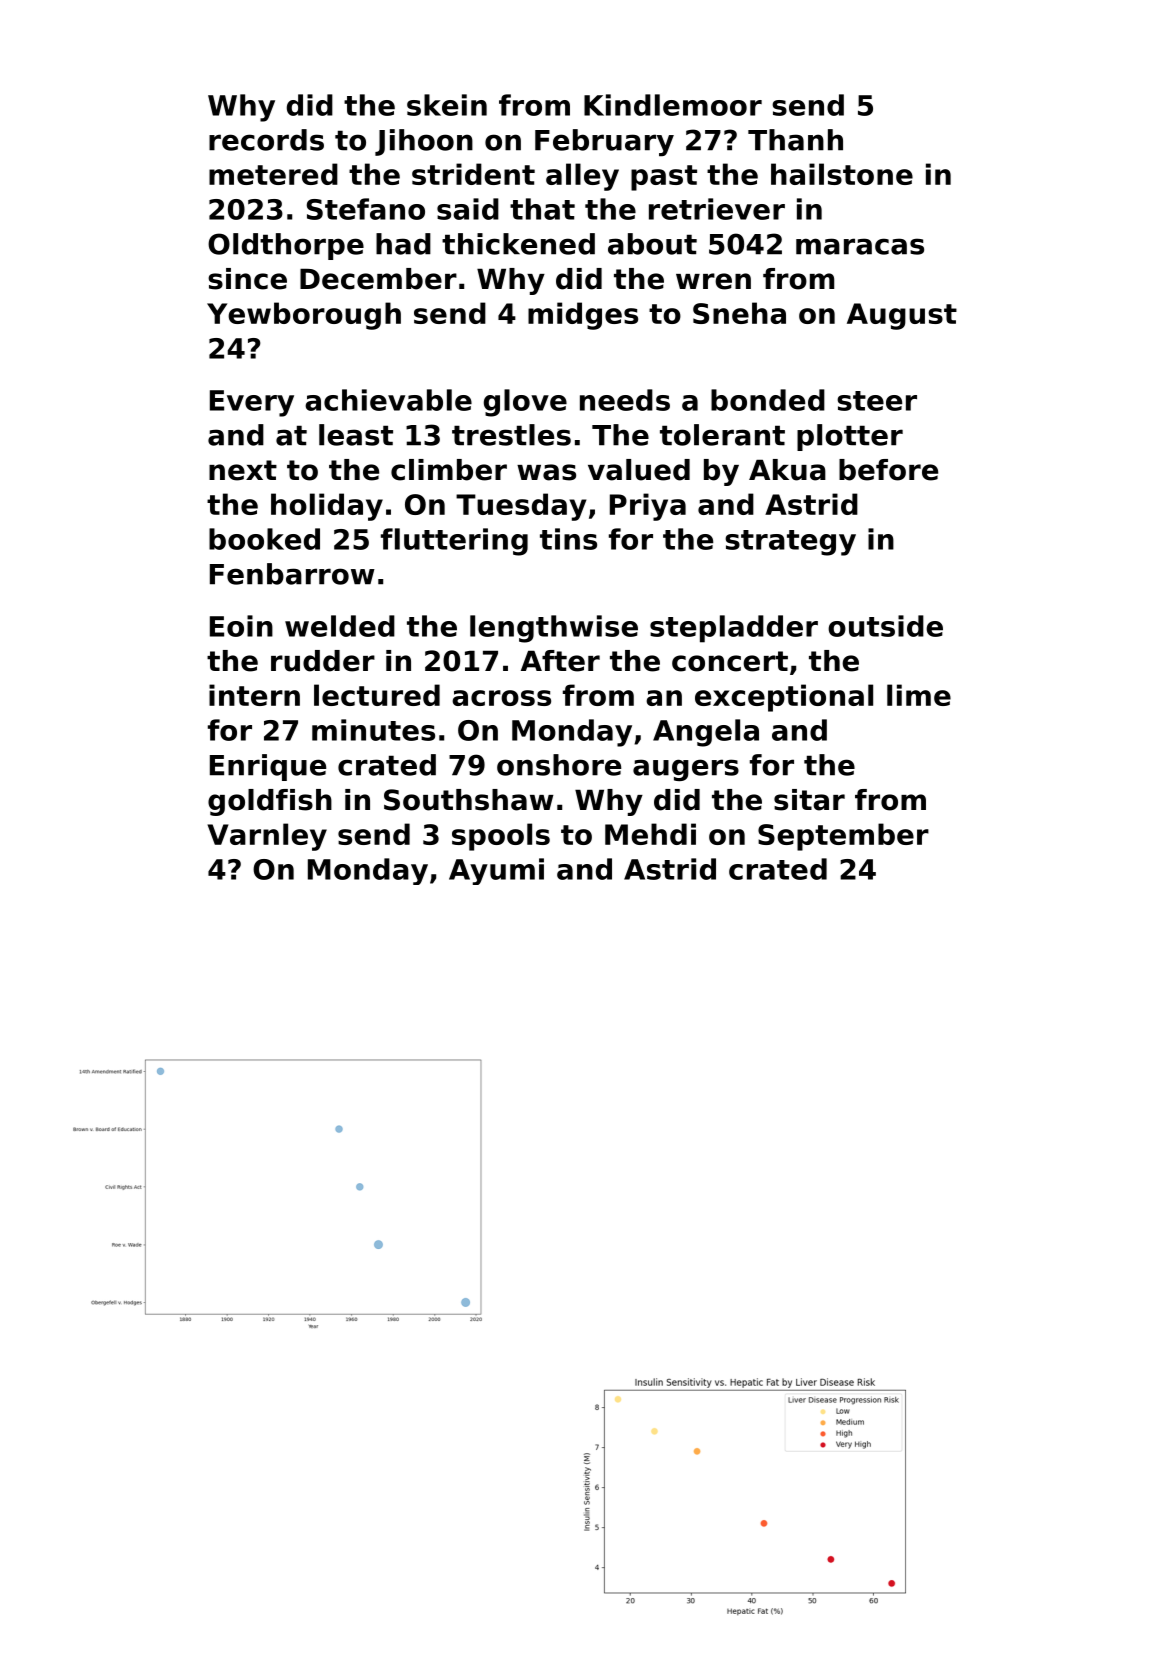 The height and width of the page is (1654, 1165). I want to click on Sneha, so click(739, 313).
